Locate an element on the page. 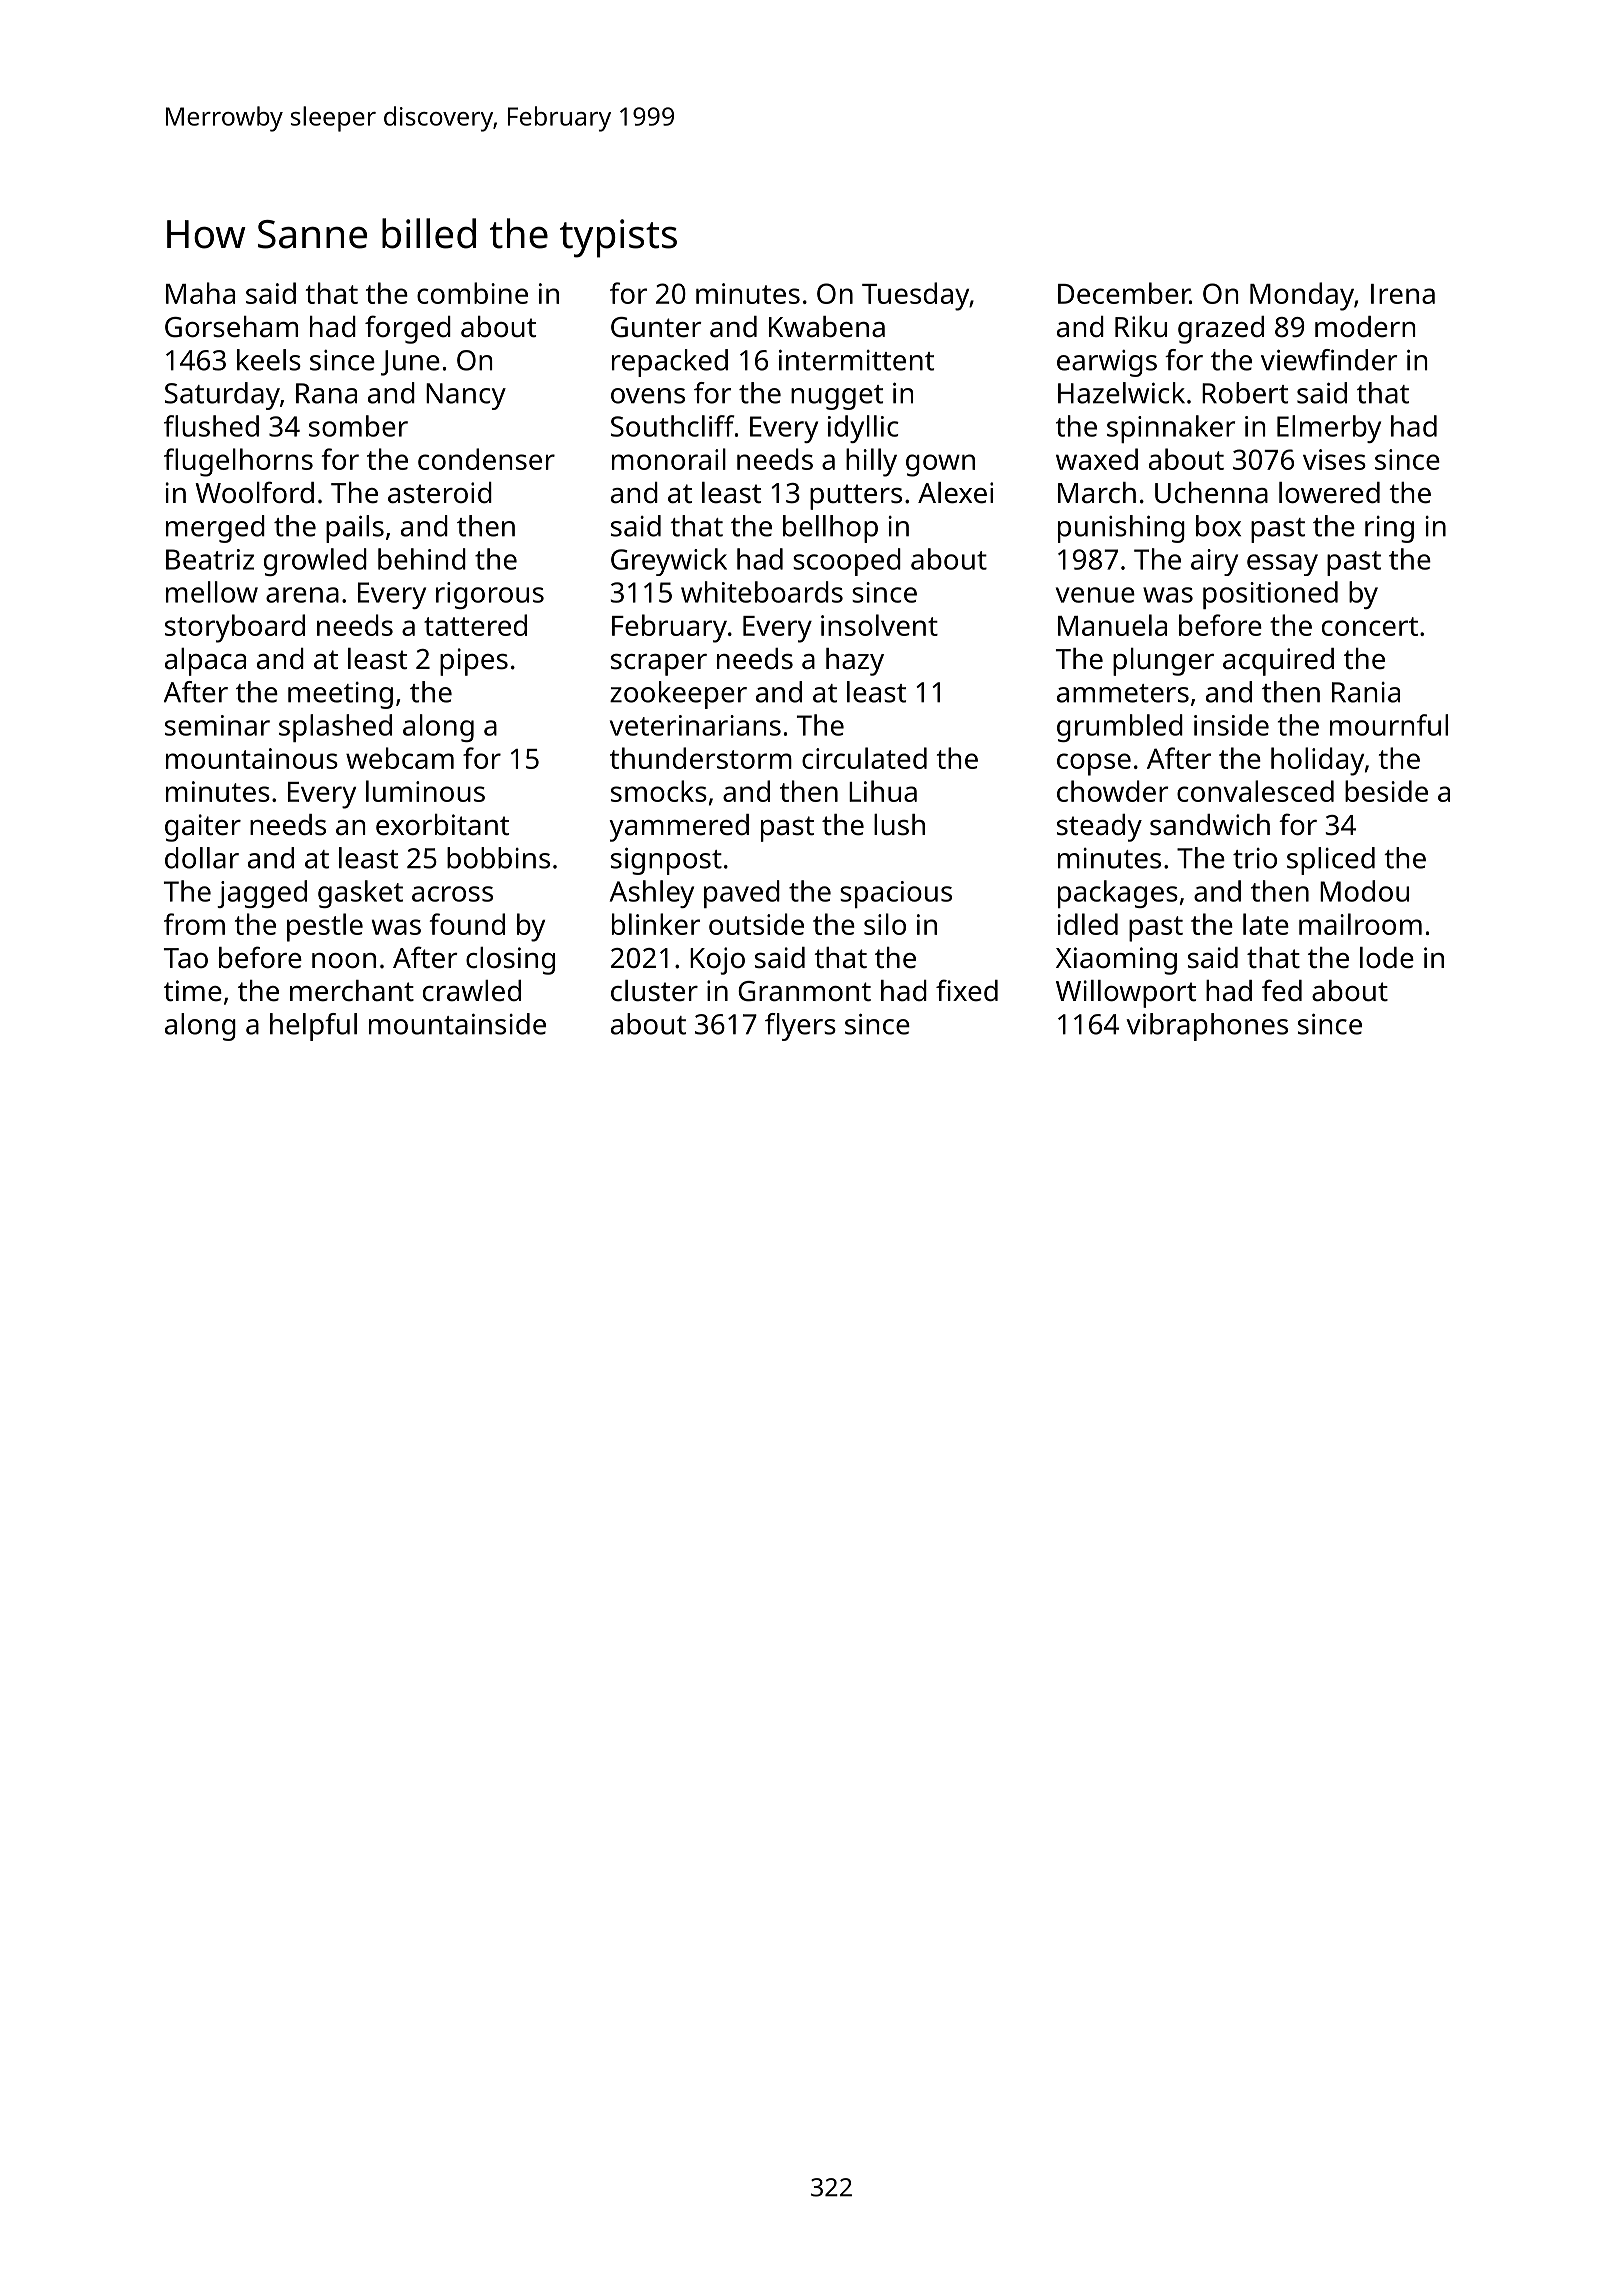 The height and width of the page is (2292, 1620). pails is located at coordinates (355, 529).
